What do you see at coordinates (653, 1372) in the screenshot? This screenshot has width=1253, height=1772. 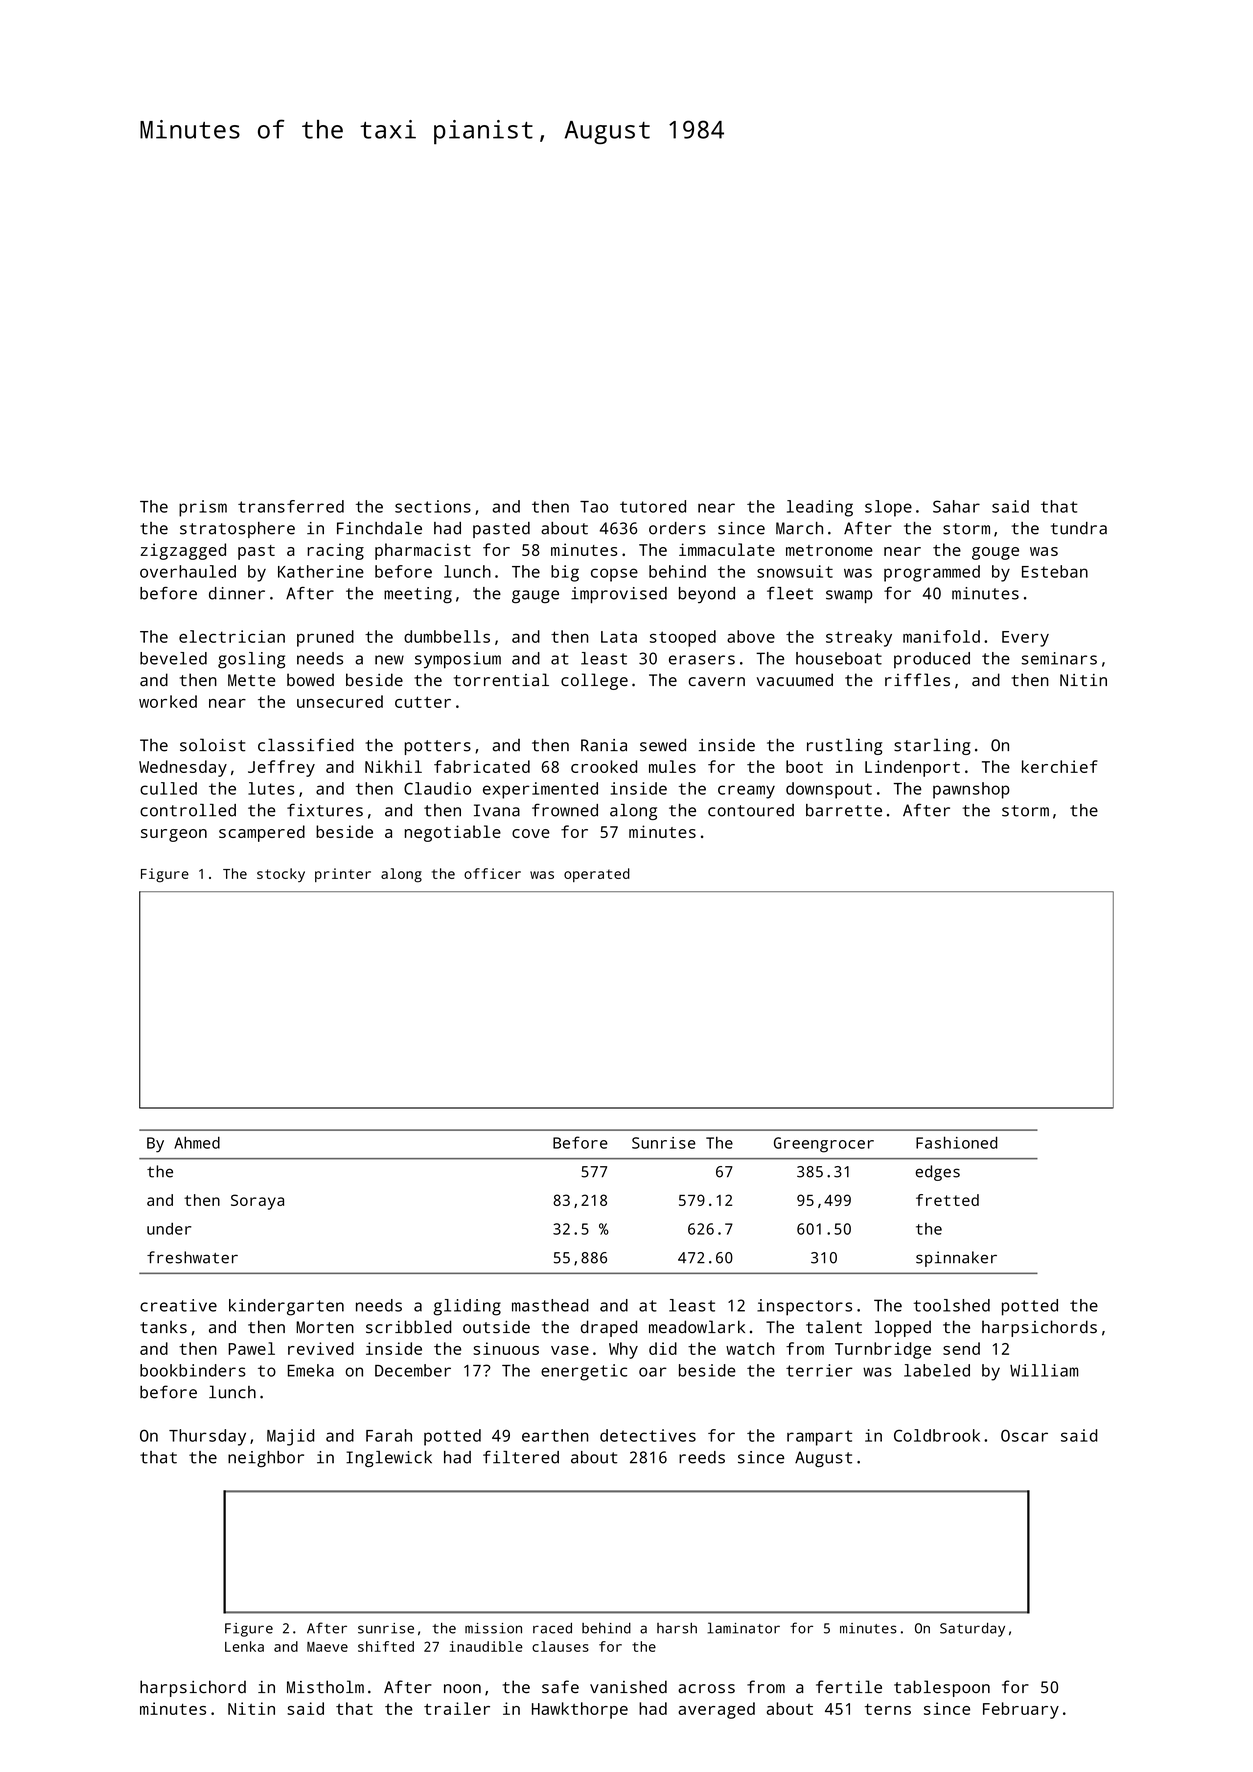 I see `oar` at bounding box center [653, 1372].
